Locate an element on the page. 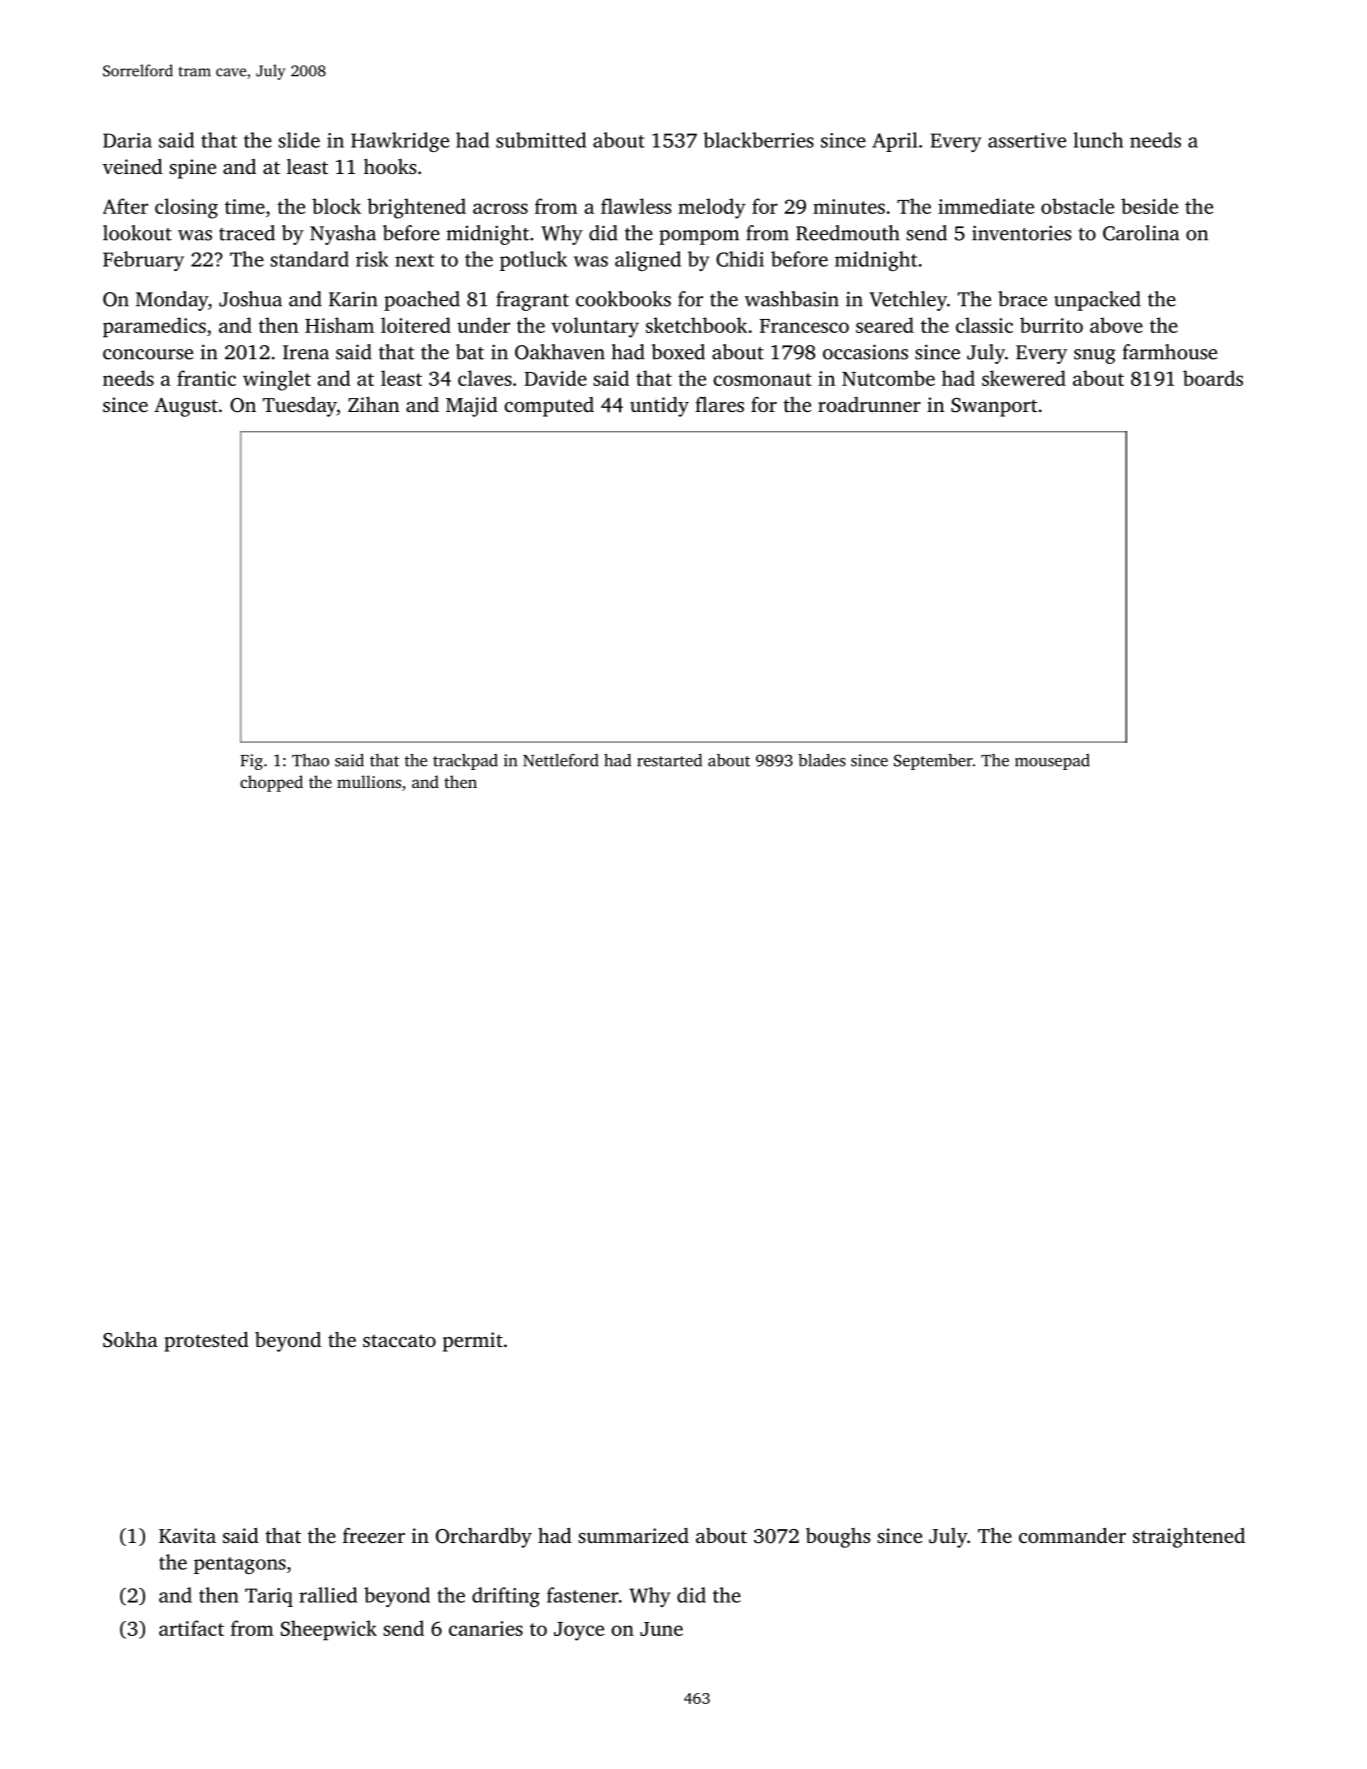 The image size is (1367, 1769). February is located at coordinates (143, 261).
